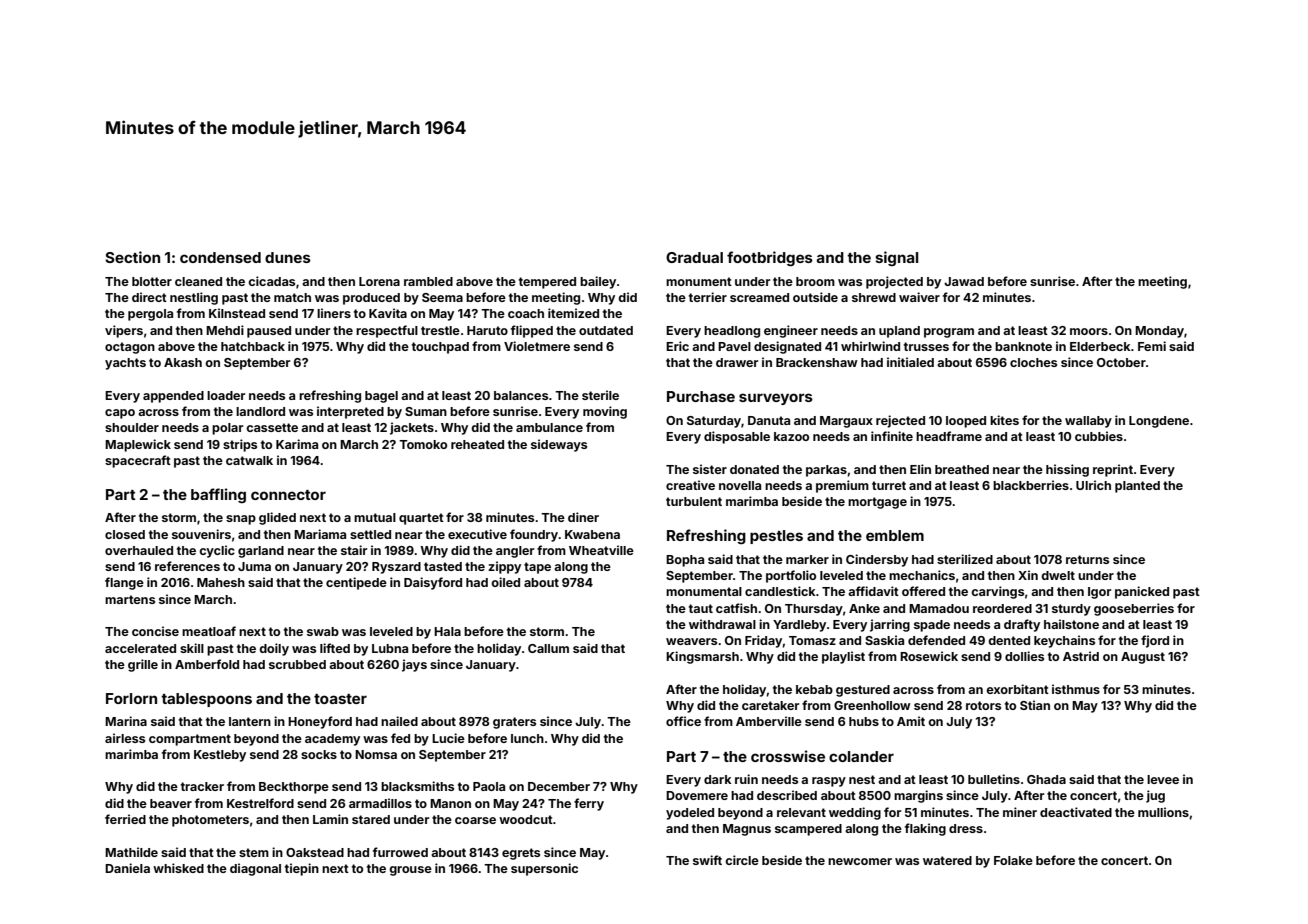 This image has height=924, width=1308. What do you see at coordinates (1087, 559) in the image?
I see `returns` at bounding box center [1087, 559].
